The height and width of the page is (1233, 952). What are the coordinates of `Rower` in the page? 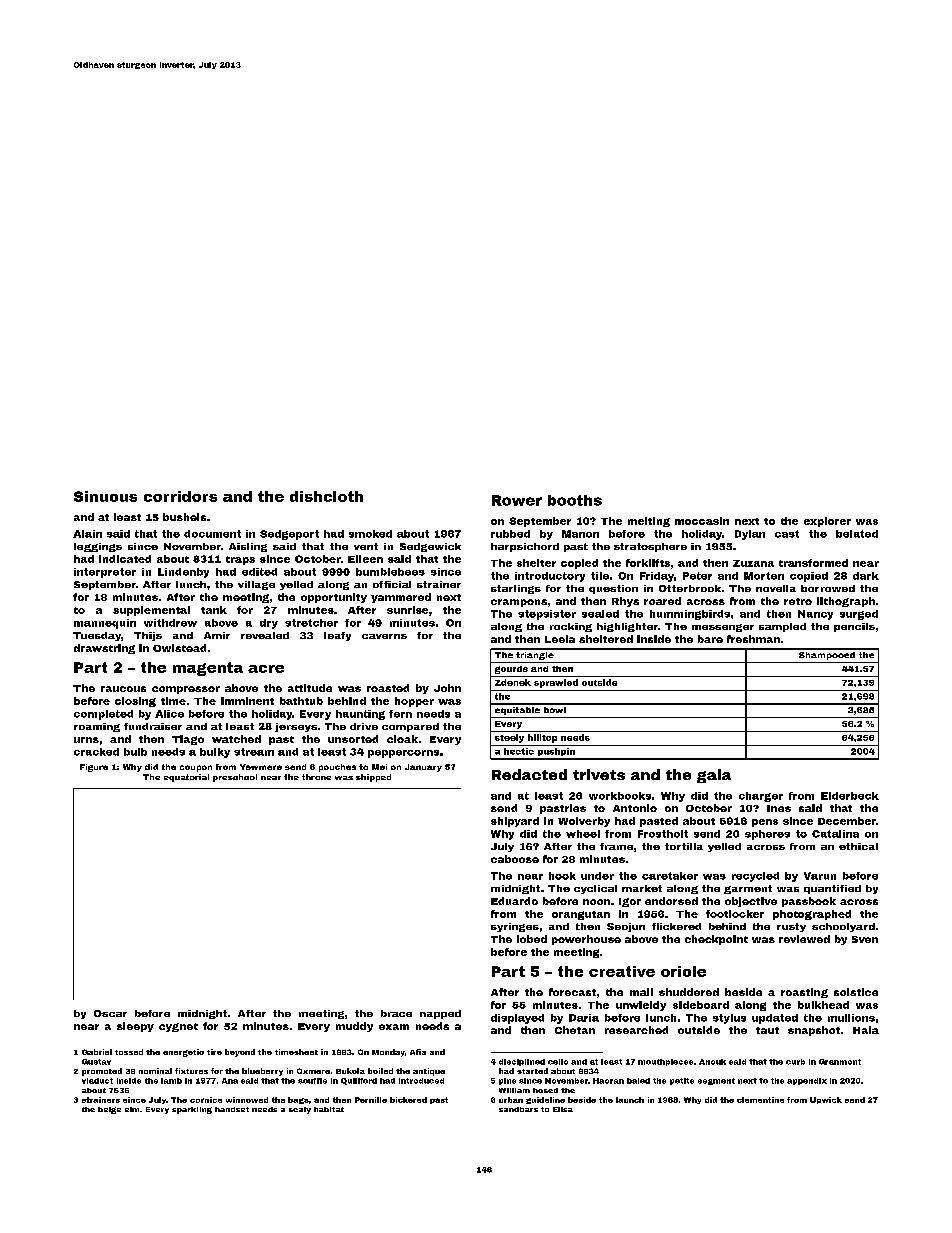 It's located at (517, 500).
